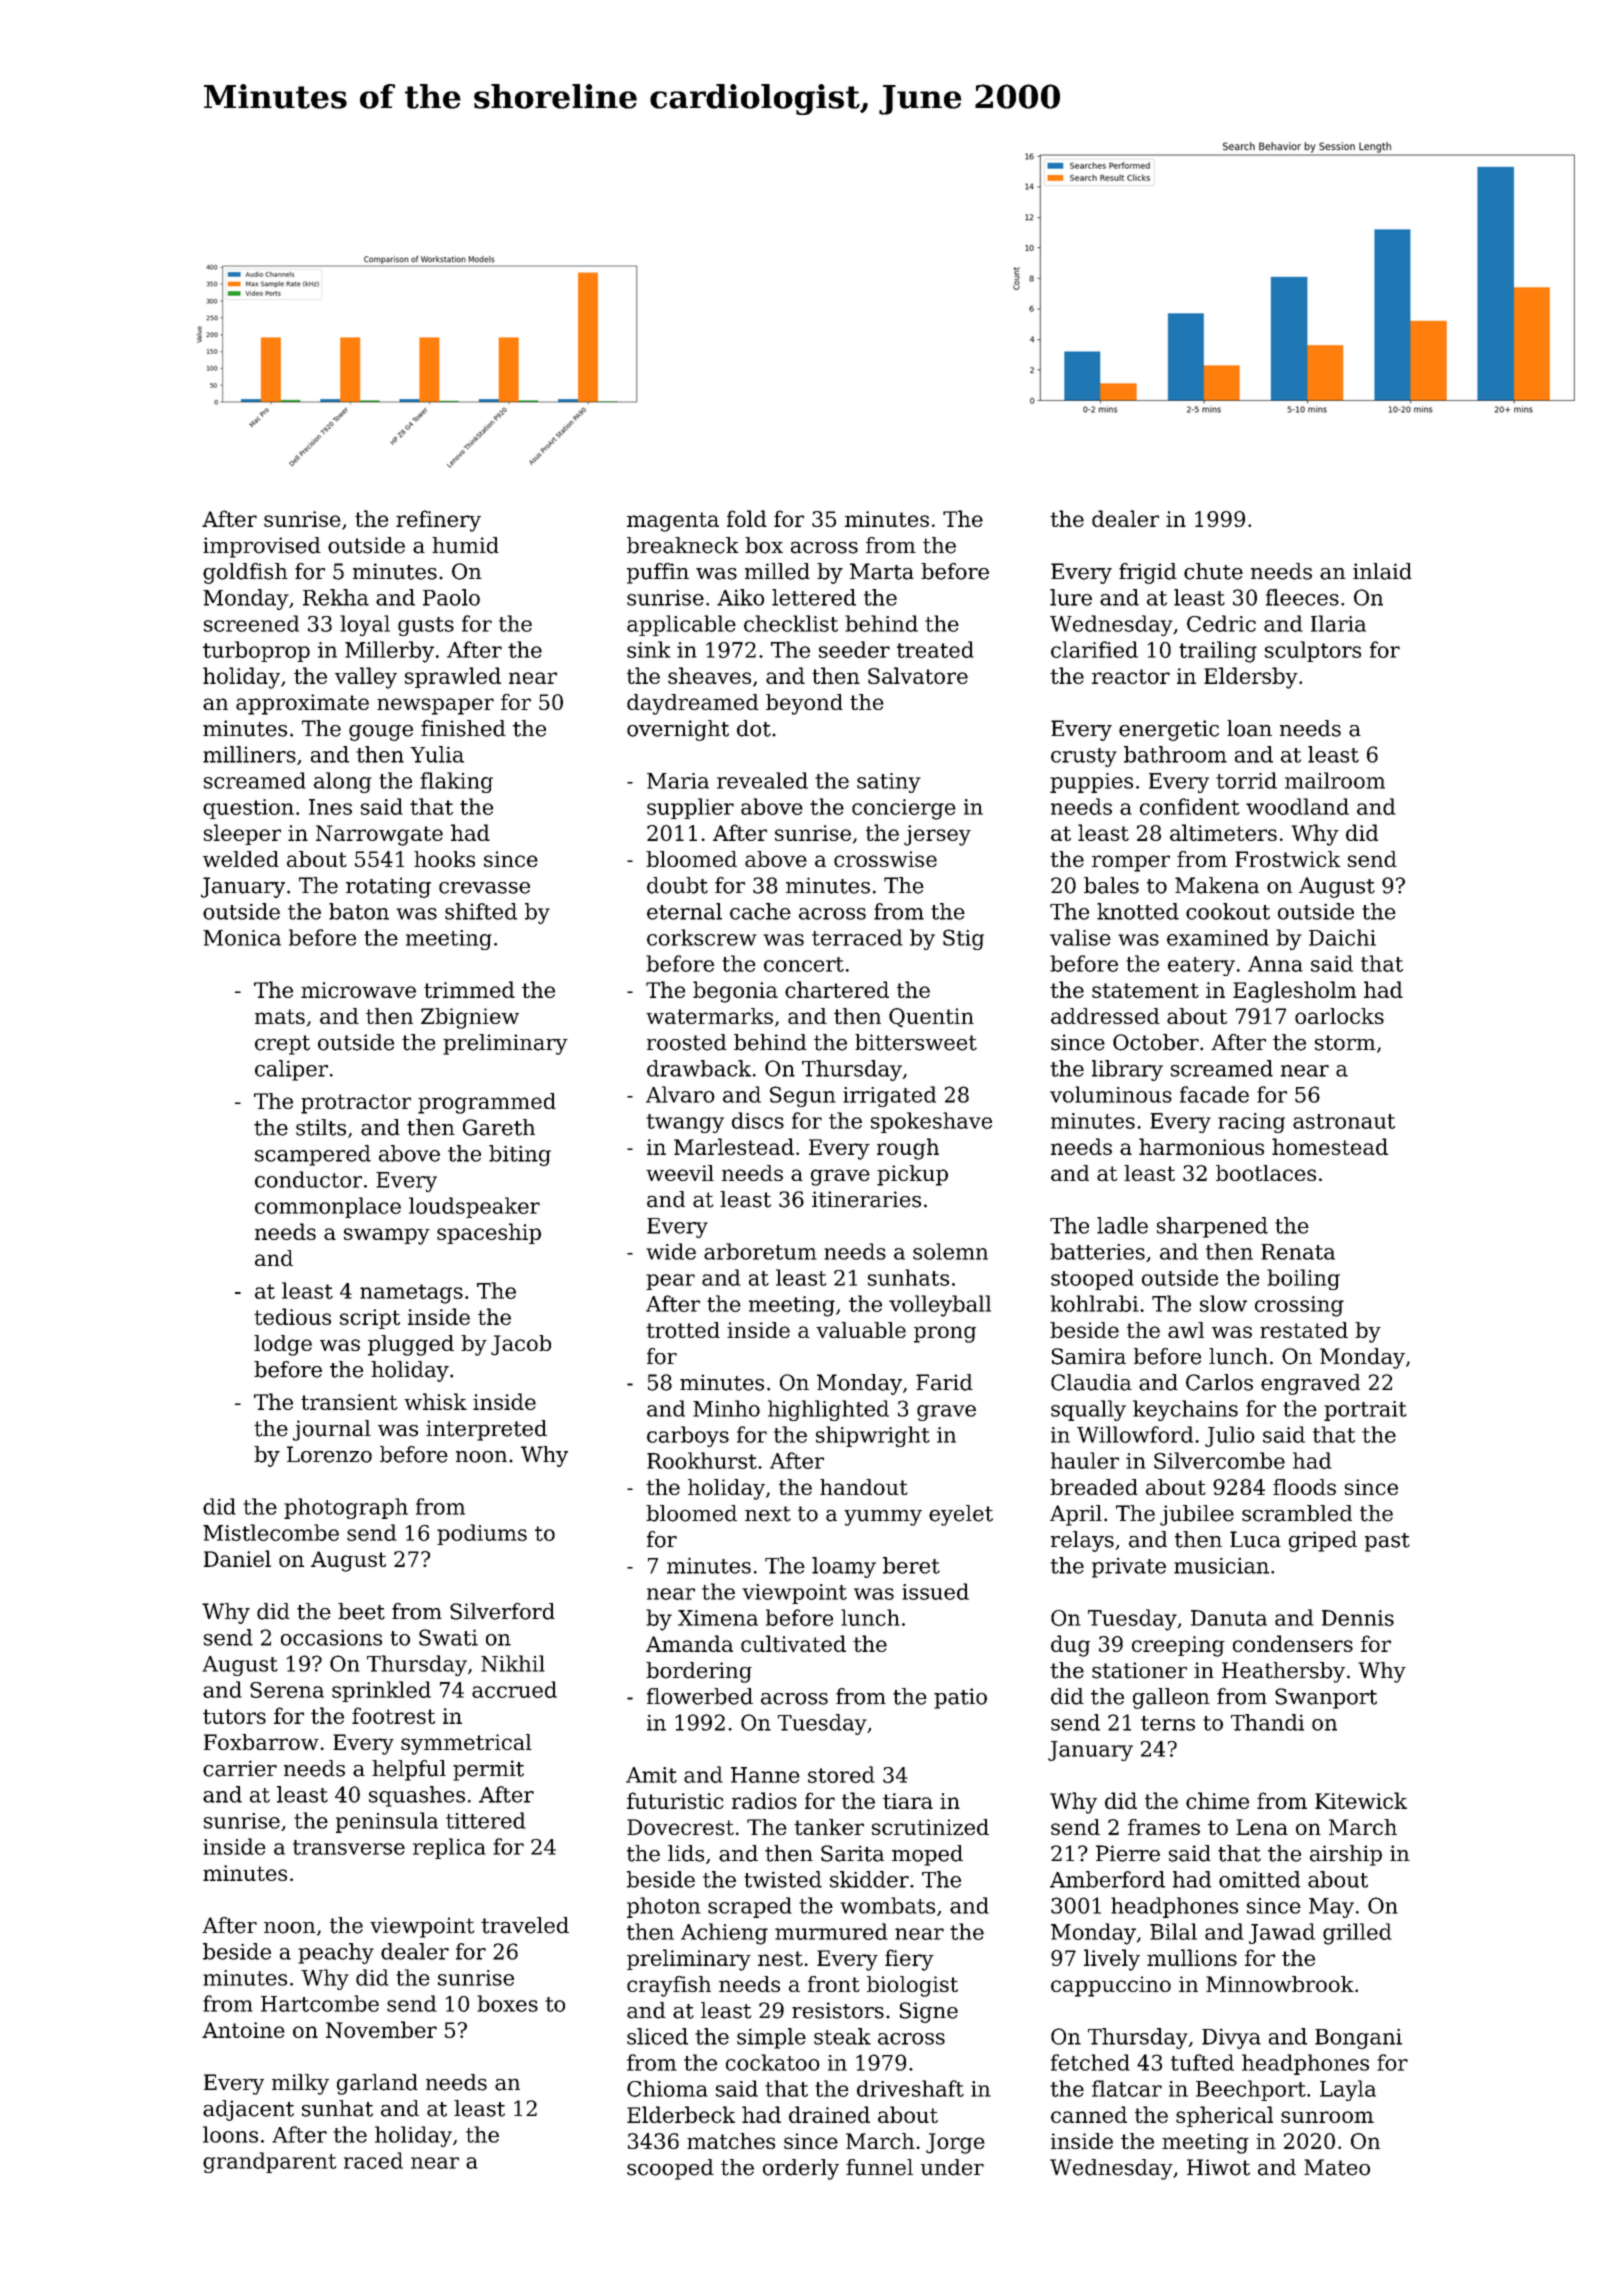  I want to click on garland, so click(377, 2084).
